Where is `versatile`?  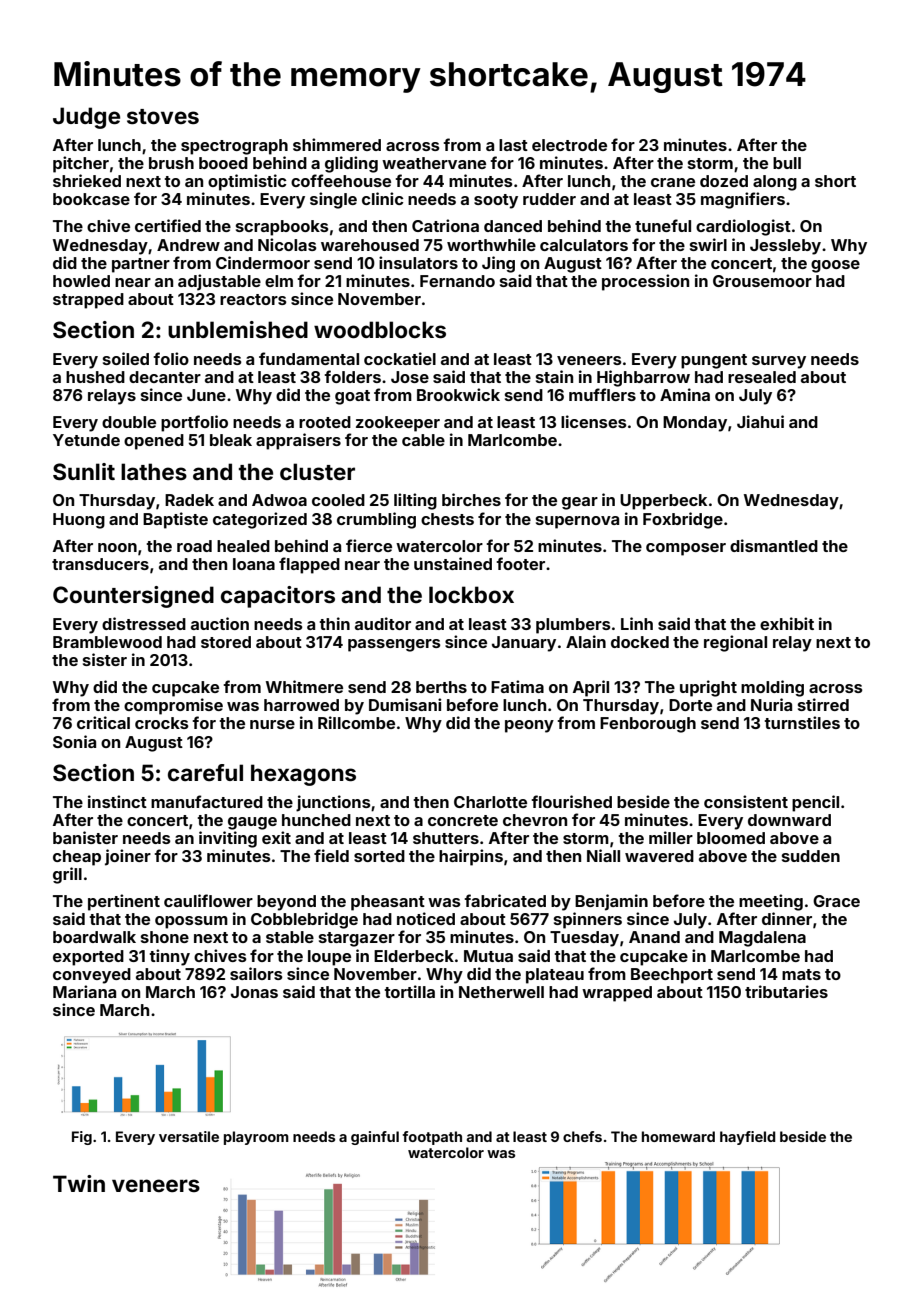 versatile is located at coordinates (189, 1136).
